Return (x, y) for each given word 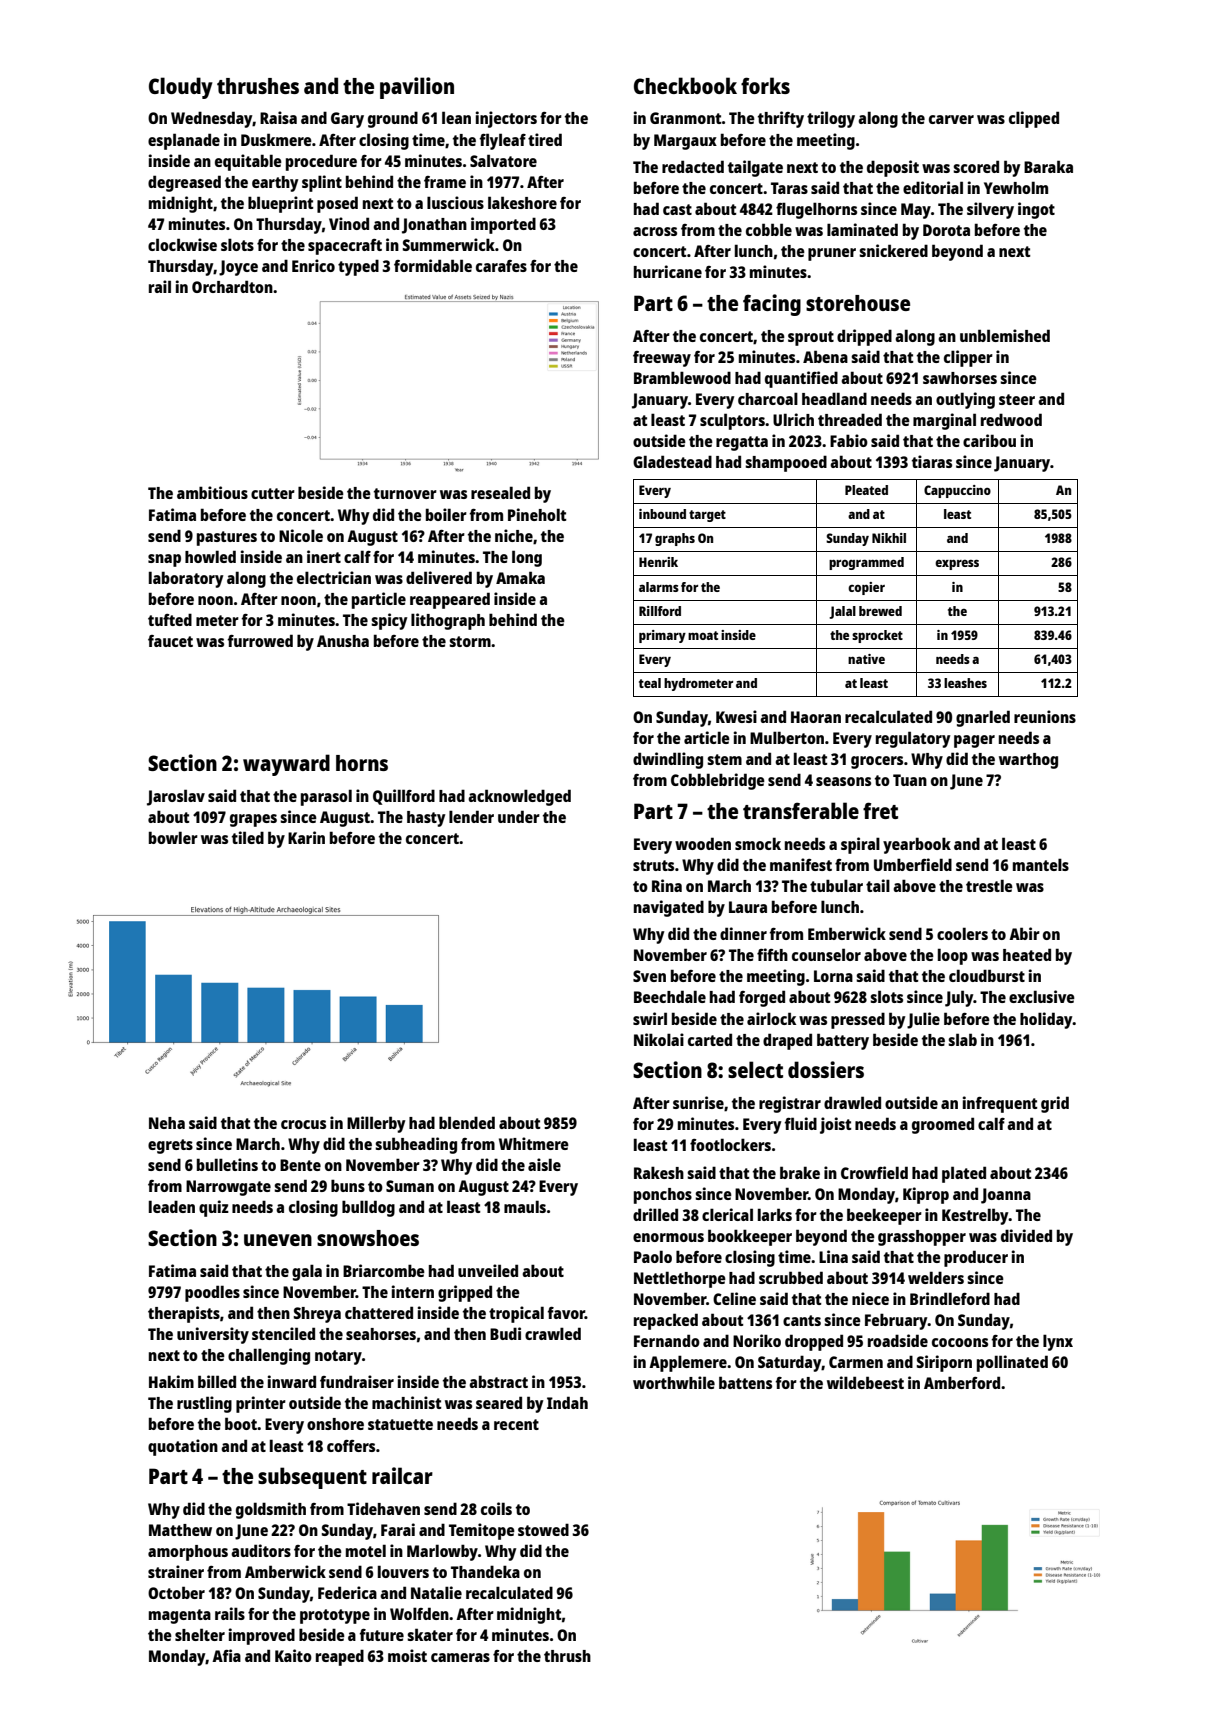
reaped (340, 1657)
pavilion (417, 88)
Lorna (833, 976)
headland (834, 398)
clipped (1034, 119)
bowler (173, 837)
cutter (273, 493)
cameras (460, 1657)
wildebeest (865, 1382)
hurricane (668, 271)
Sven (649, 976)
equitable (248, 162)
